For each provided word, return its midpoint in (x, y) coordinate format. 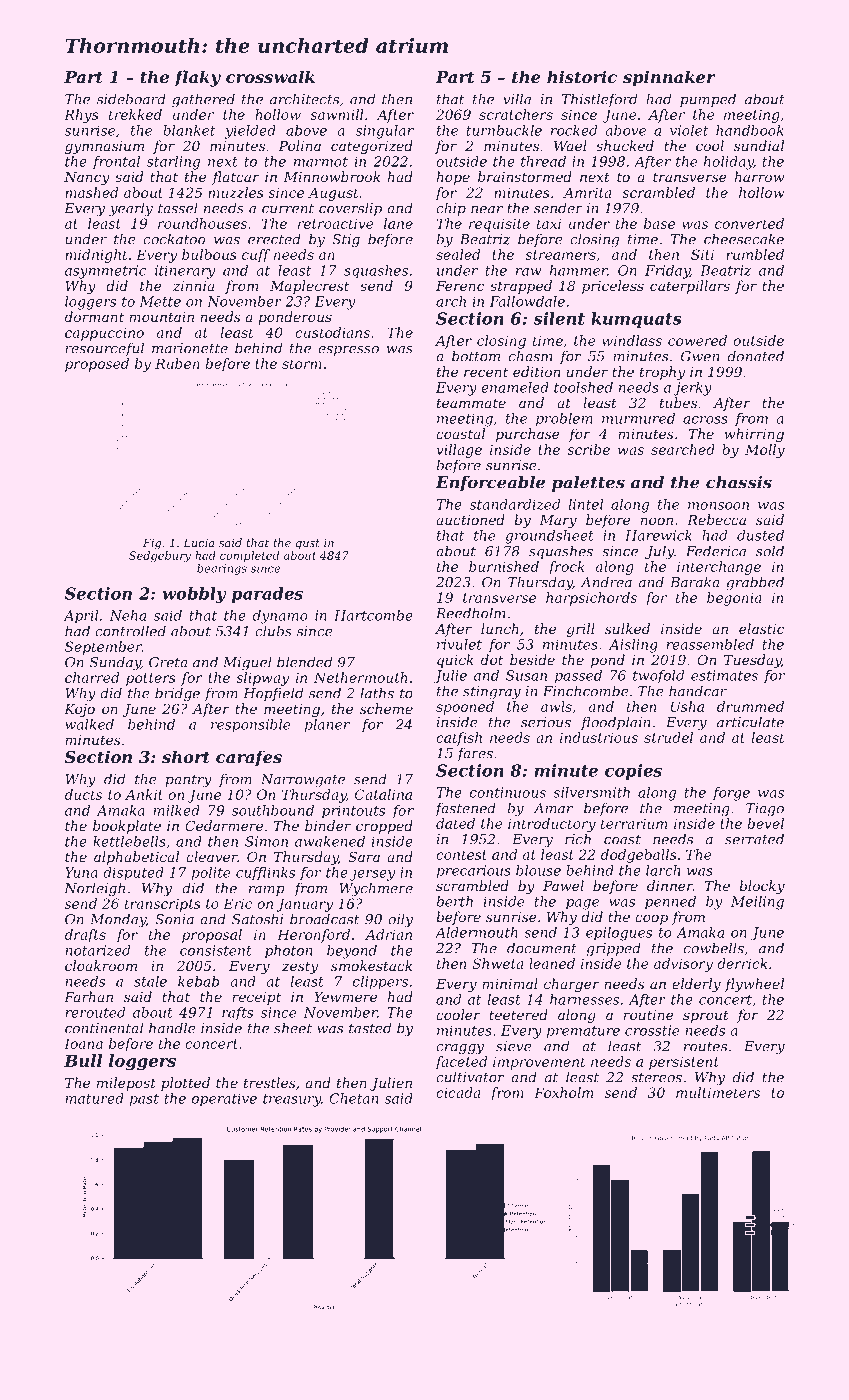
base (659, 223)
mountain (161, 317)
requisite (499, 225)
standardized (515, 504)
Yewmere (345, 997)
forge (731, 794)
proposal (212, 936)
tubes (678, 402)
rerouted (95, 1012)
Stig (346, 241)
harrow (759, 176)
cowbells (714, 948)
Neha (128, 615)
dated (455, 823)
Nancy (87, 178)
